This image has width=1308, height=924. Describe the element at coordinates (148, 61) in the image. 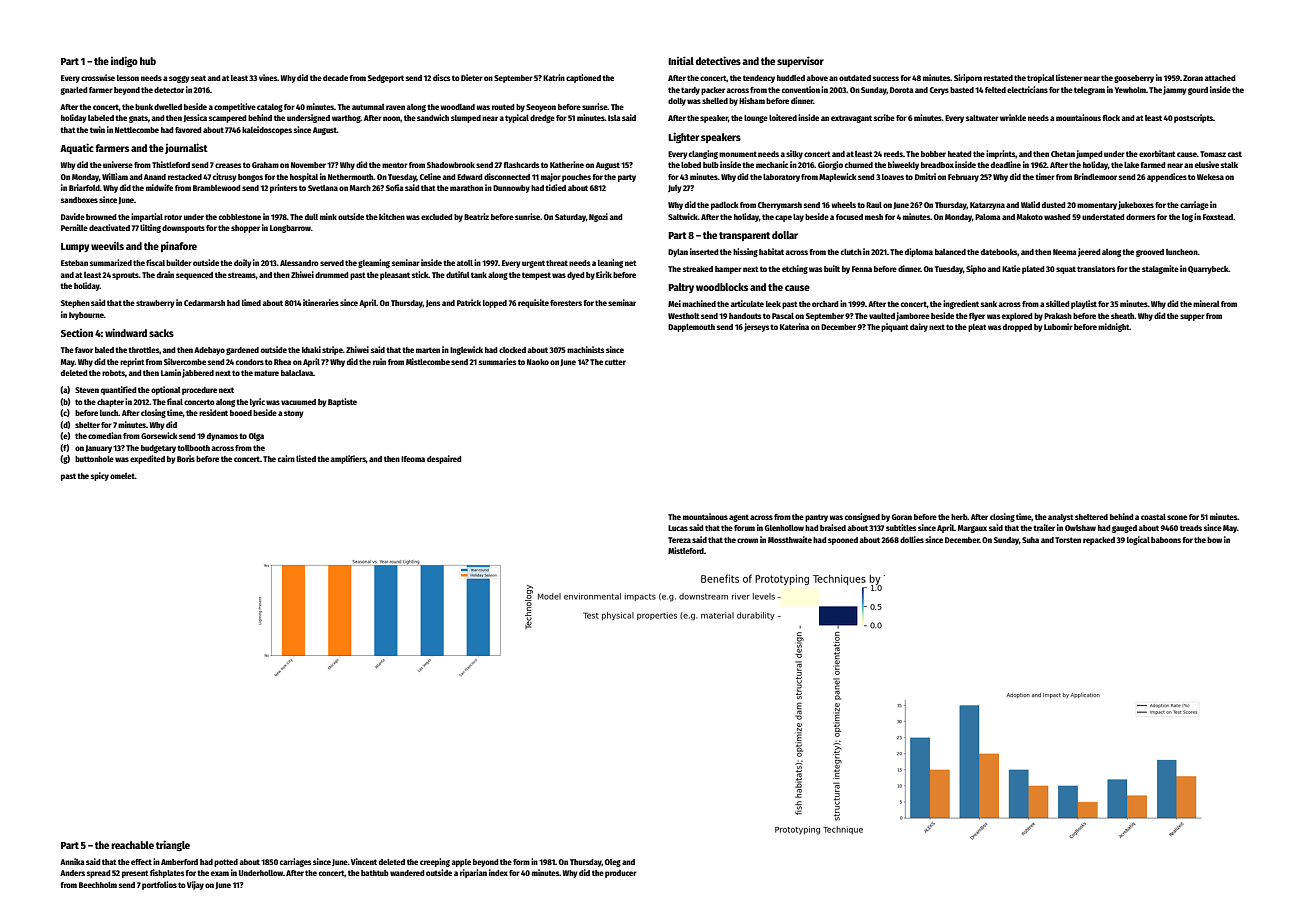

I see `hub` at that location.
